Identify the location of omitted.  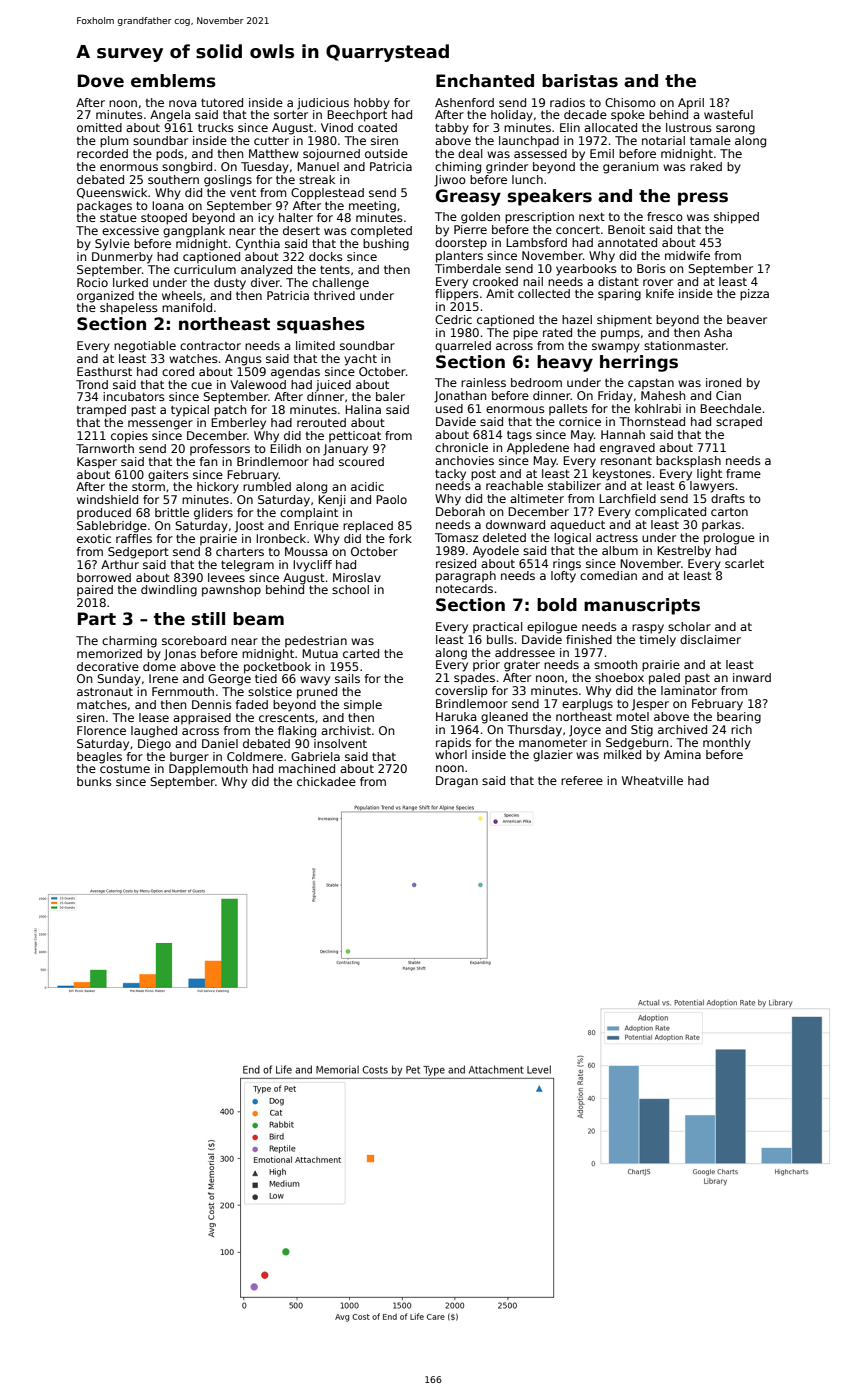
(99, 127).
